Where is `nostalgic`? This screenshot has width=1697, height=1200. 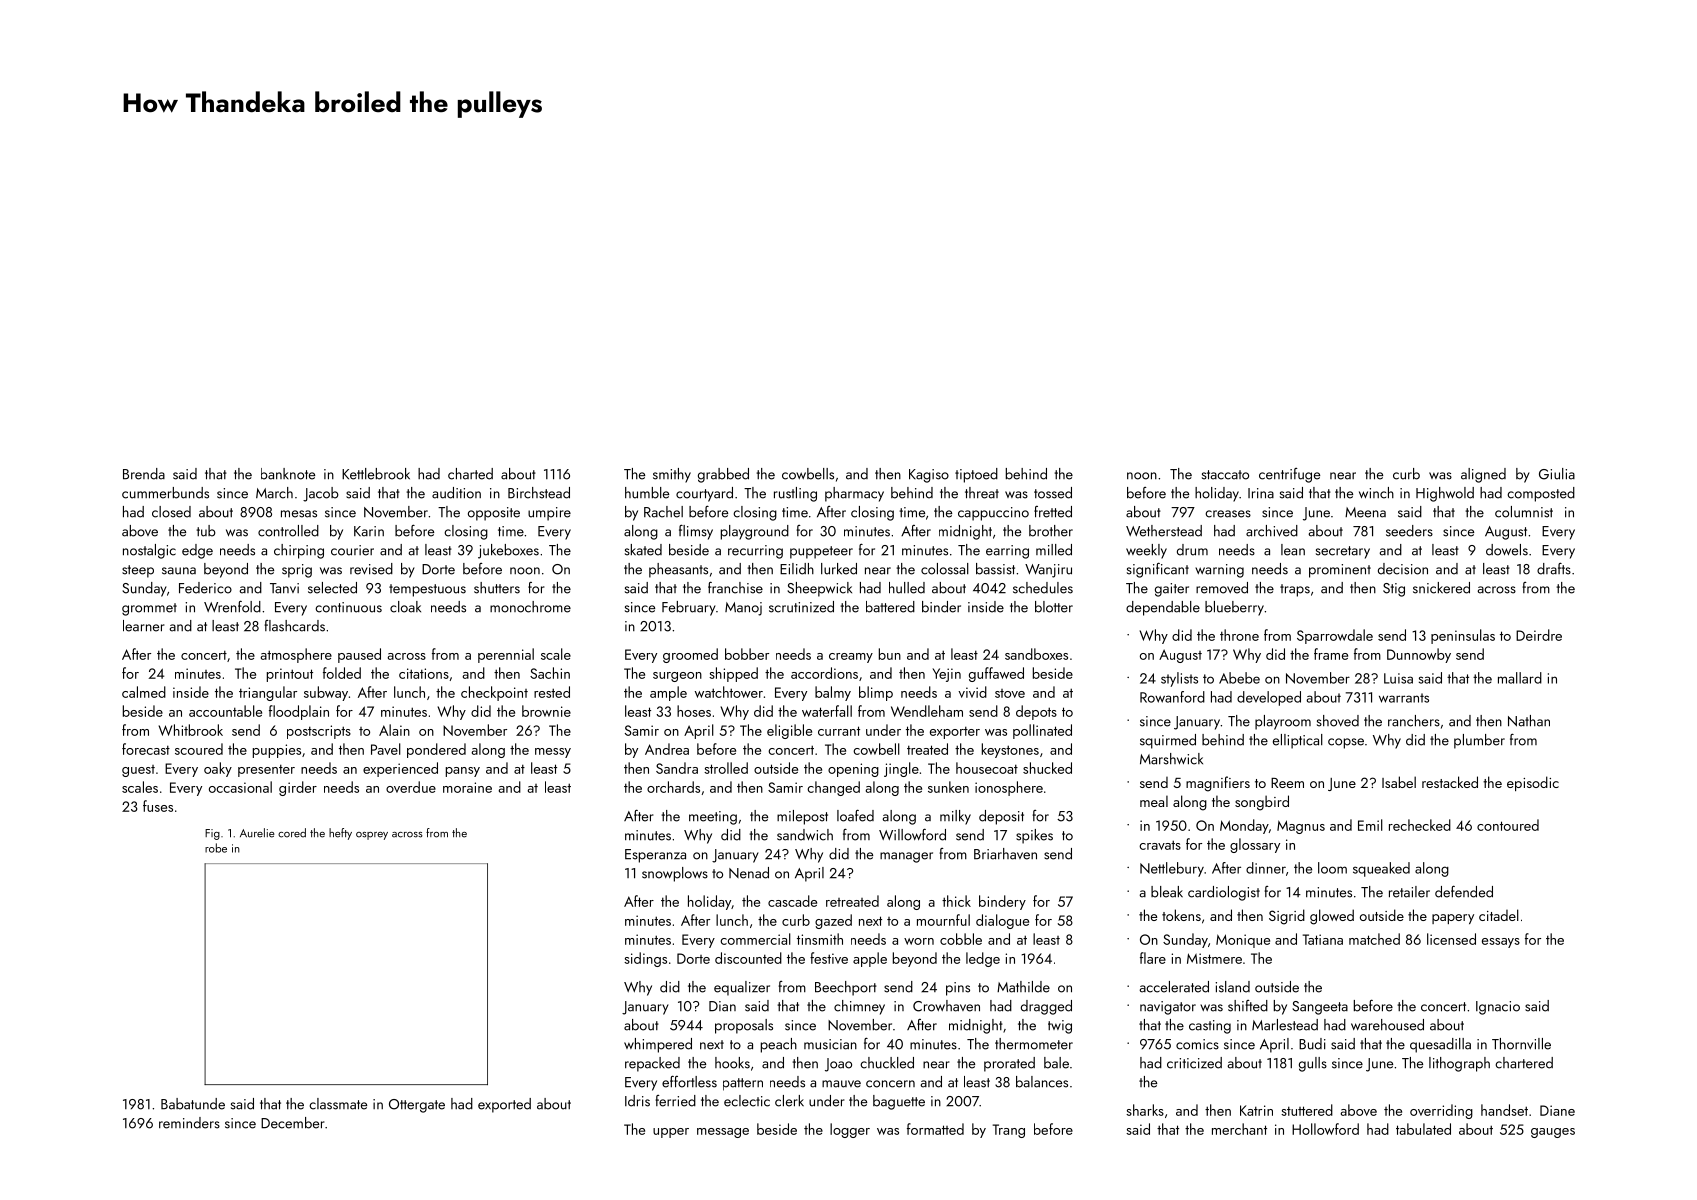
nostalgic is located at coordinates (149, 551).
